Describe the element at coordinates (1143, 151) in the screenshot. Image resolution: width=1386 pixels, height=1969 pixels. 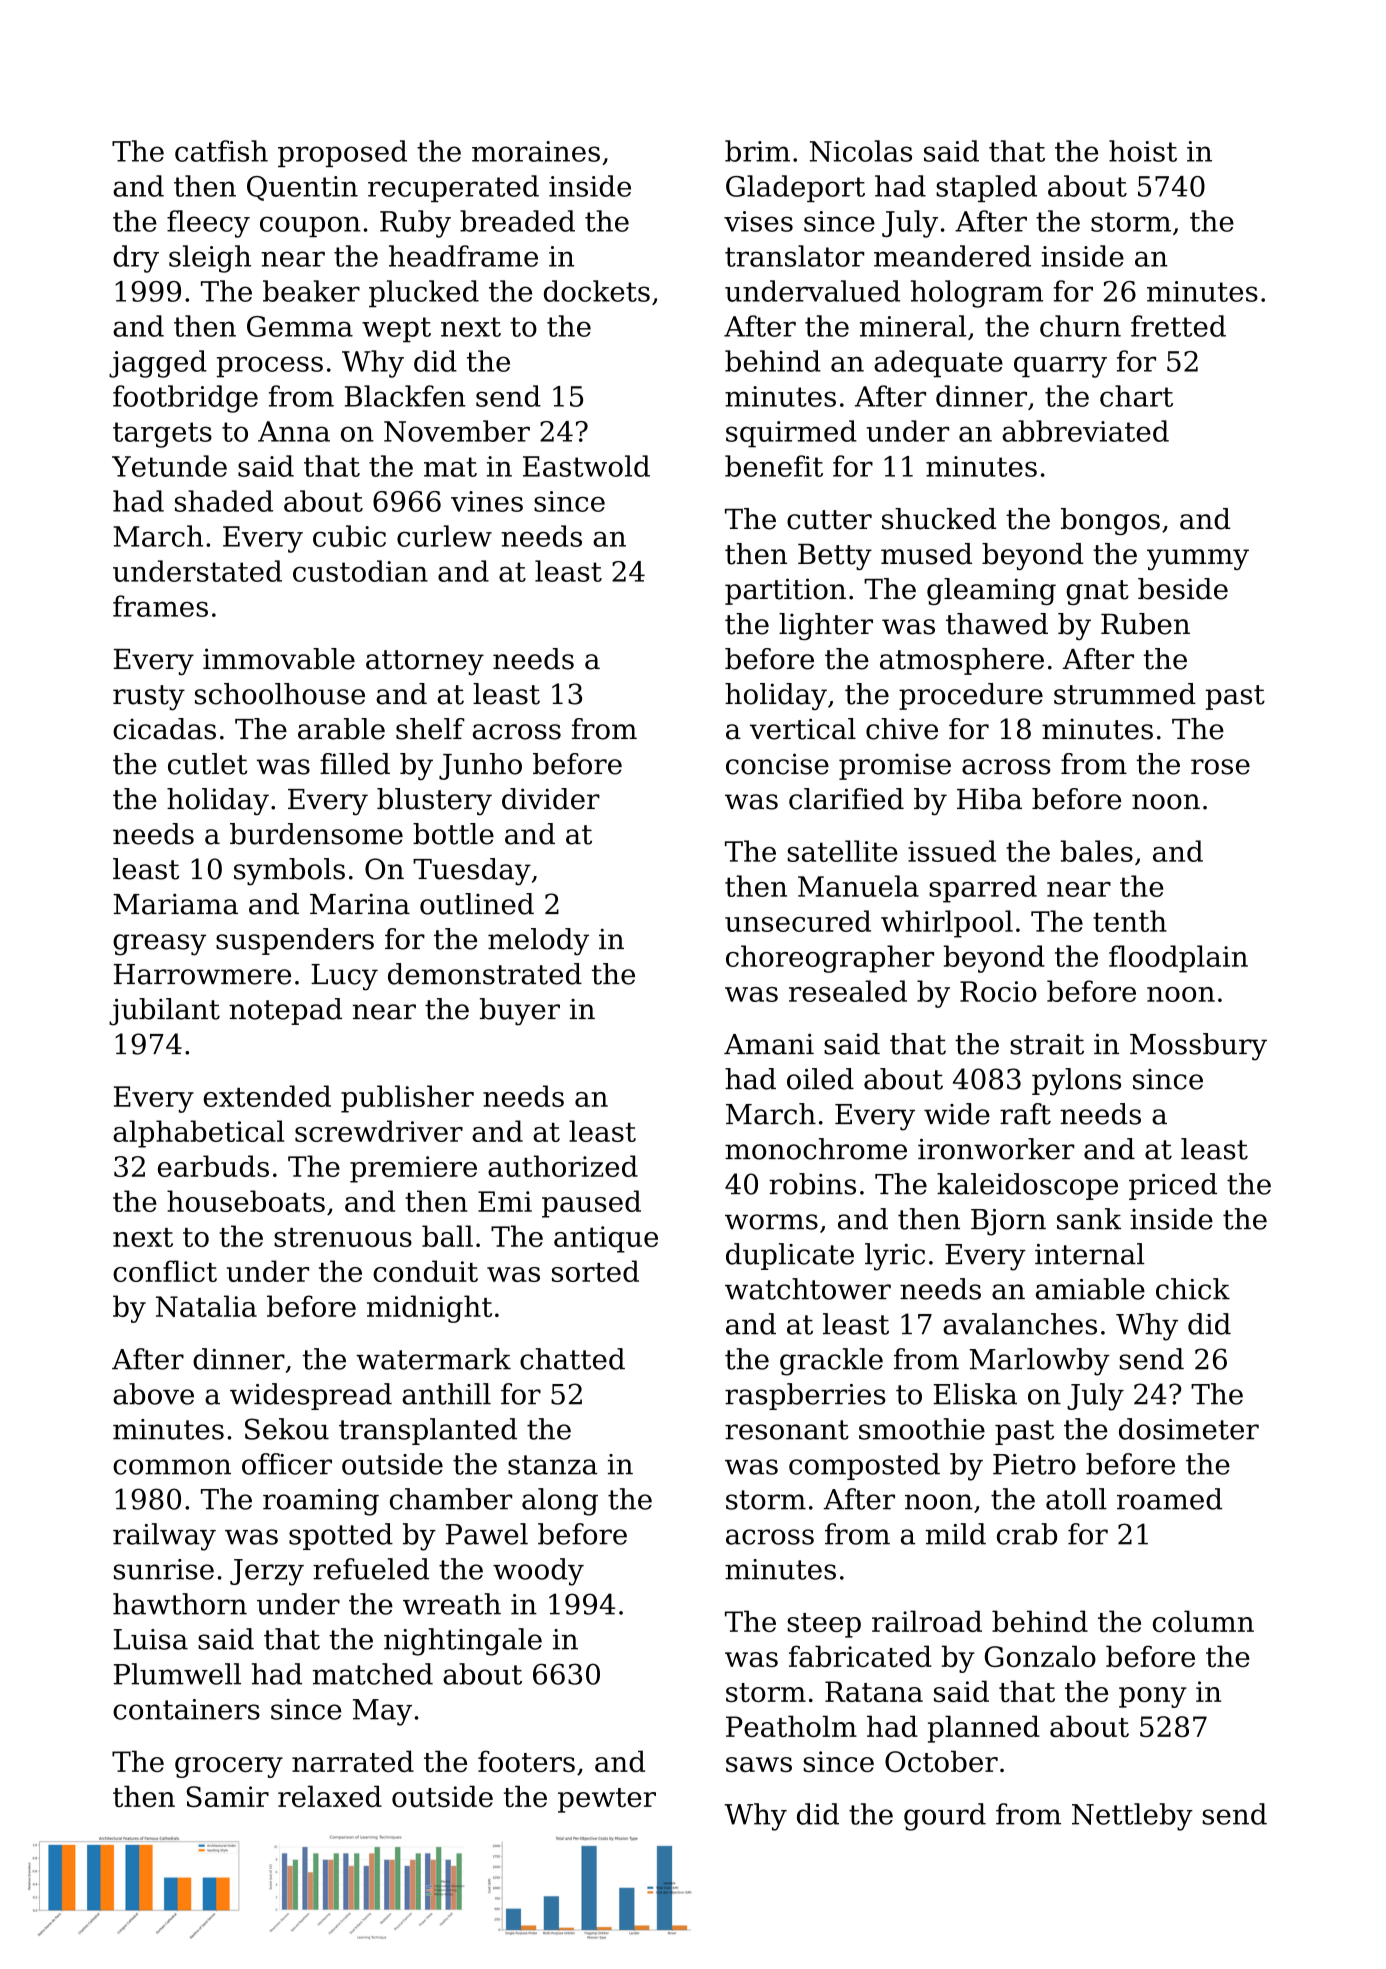
I see `hoist` at that location.
